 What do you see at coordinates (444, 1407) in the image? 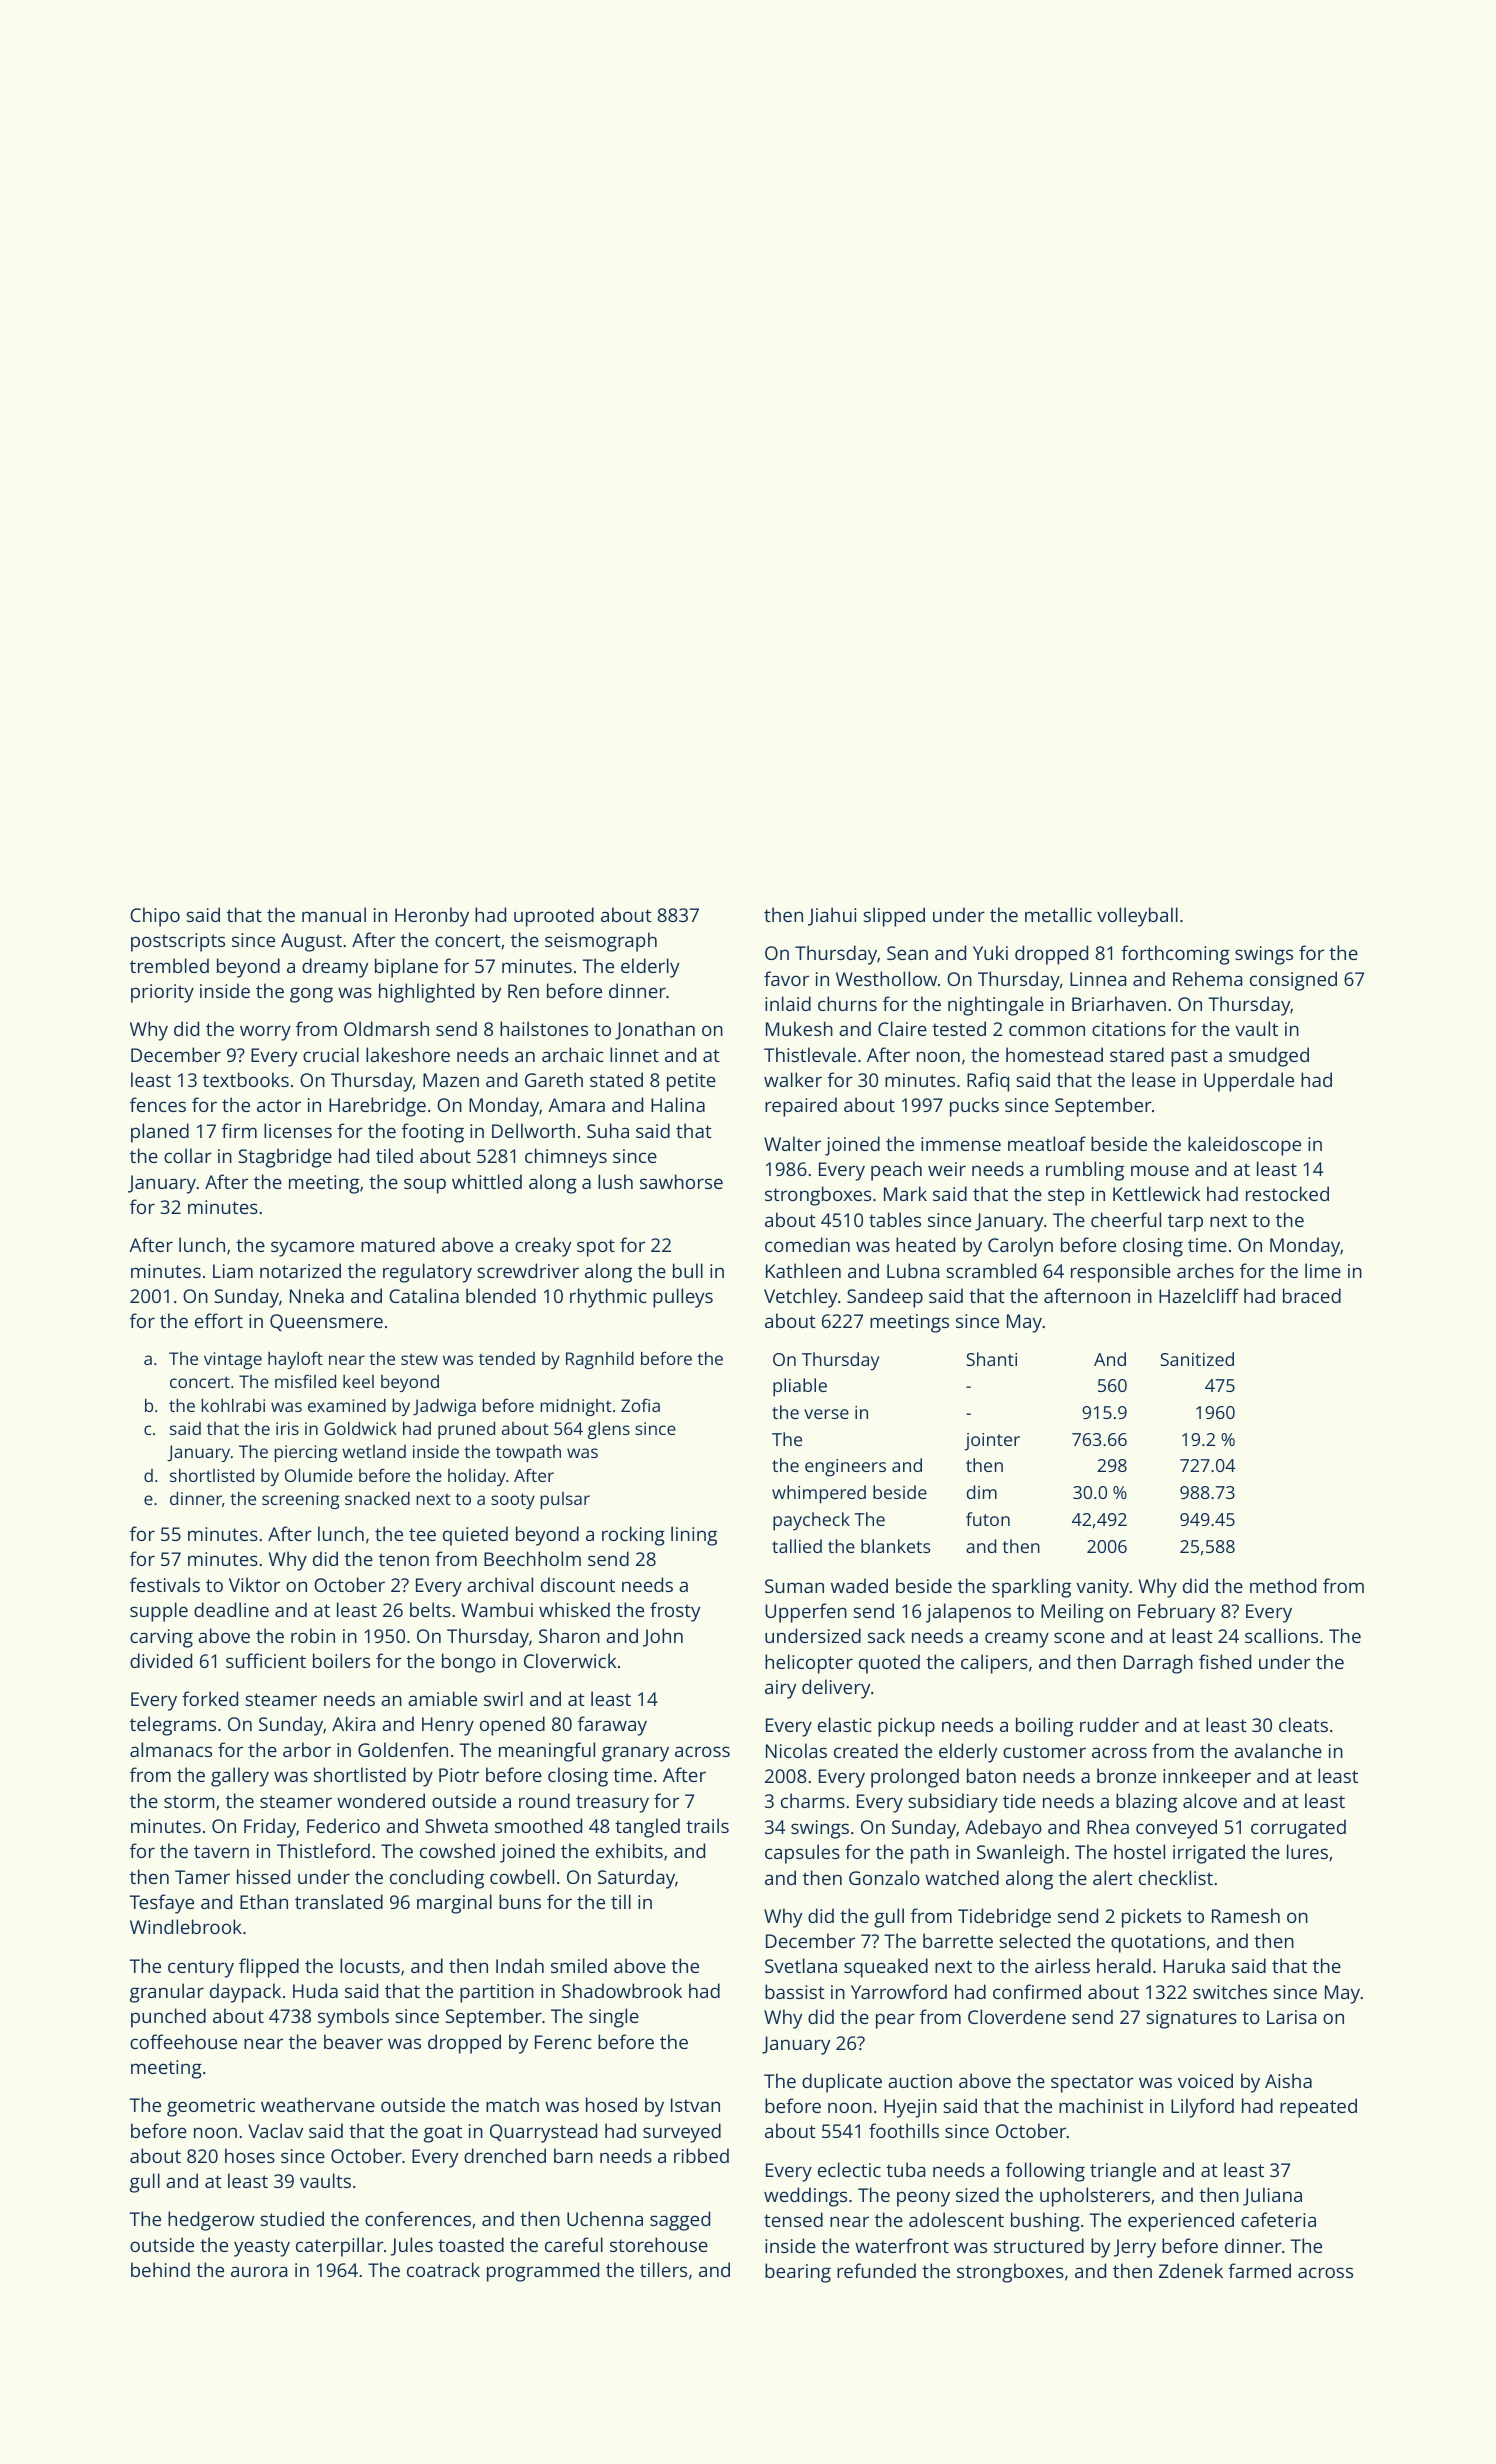
I see `Jadwiga` at bounding box center [444, 1407].
